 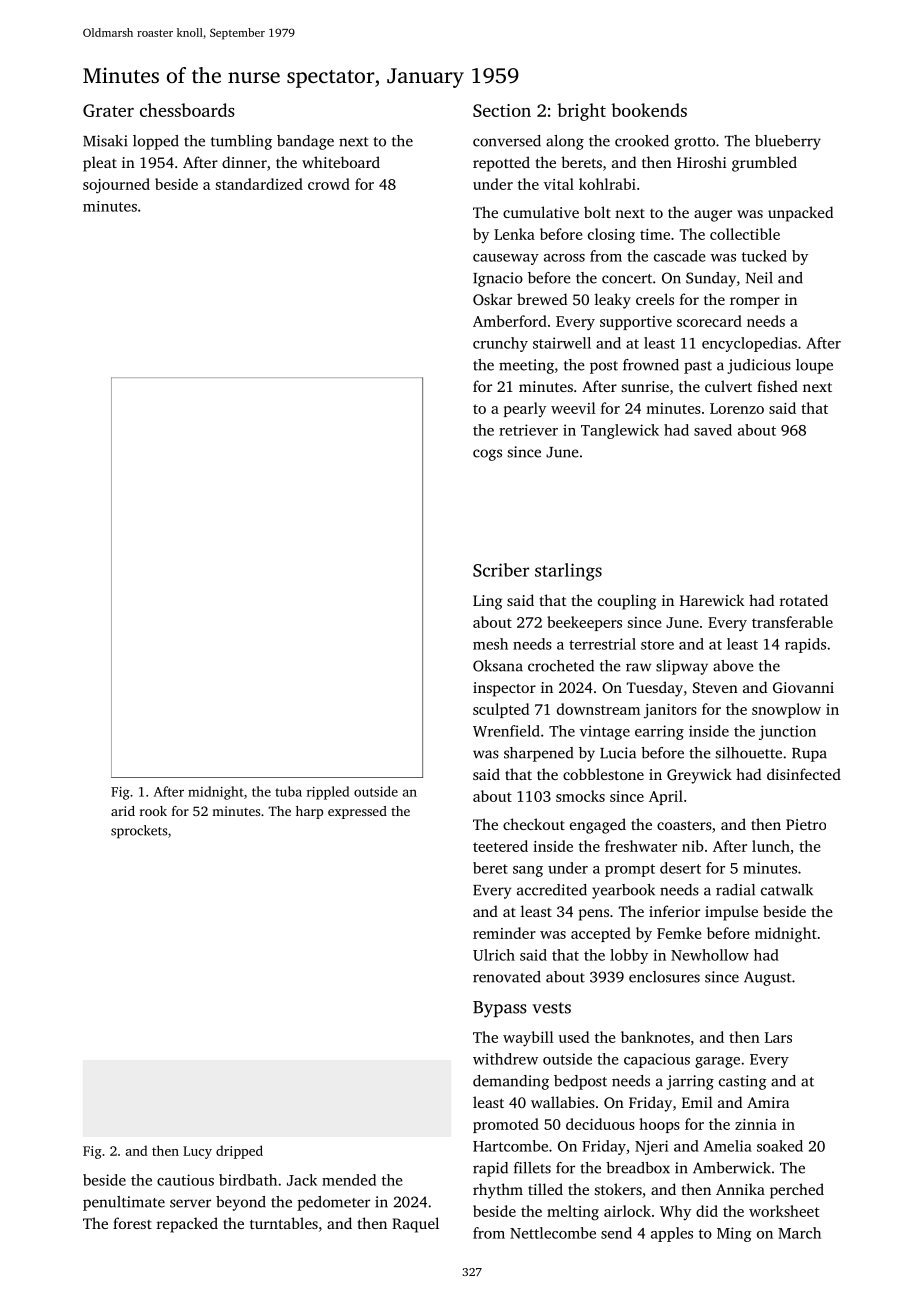 I want to click on sojourned, so click(x=116, y=186).
